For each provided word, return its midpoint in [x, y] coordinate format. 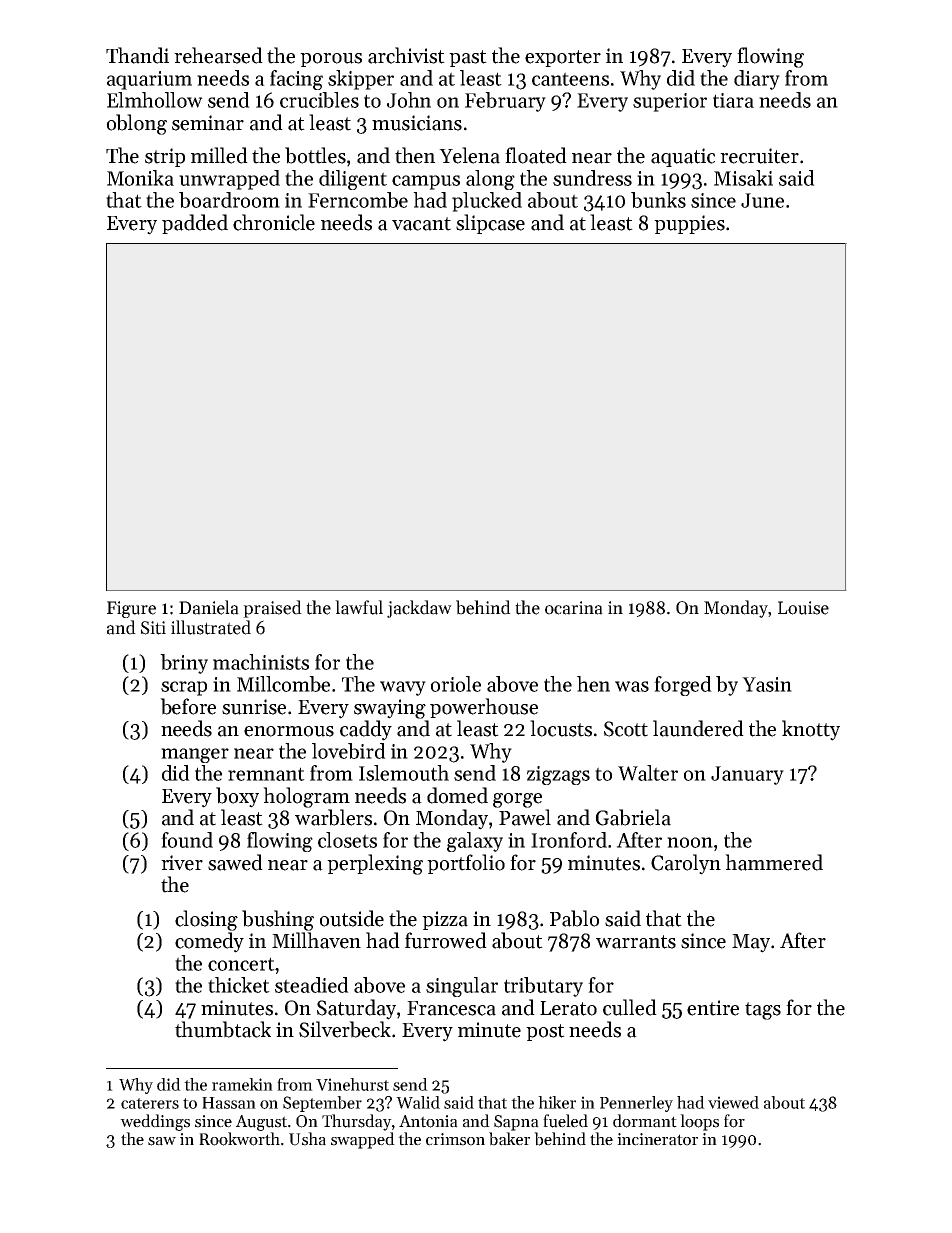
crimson [455, 1139]
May [751, 943]
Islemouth [404, 773]
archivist [406, 55]
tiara [733, 100]
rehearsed [218, 55]
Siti [153, 628]
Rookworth [239, 1139]
